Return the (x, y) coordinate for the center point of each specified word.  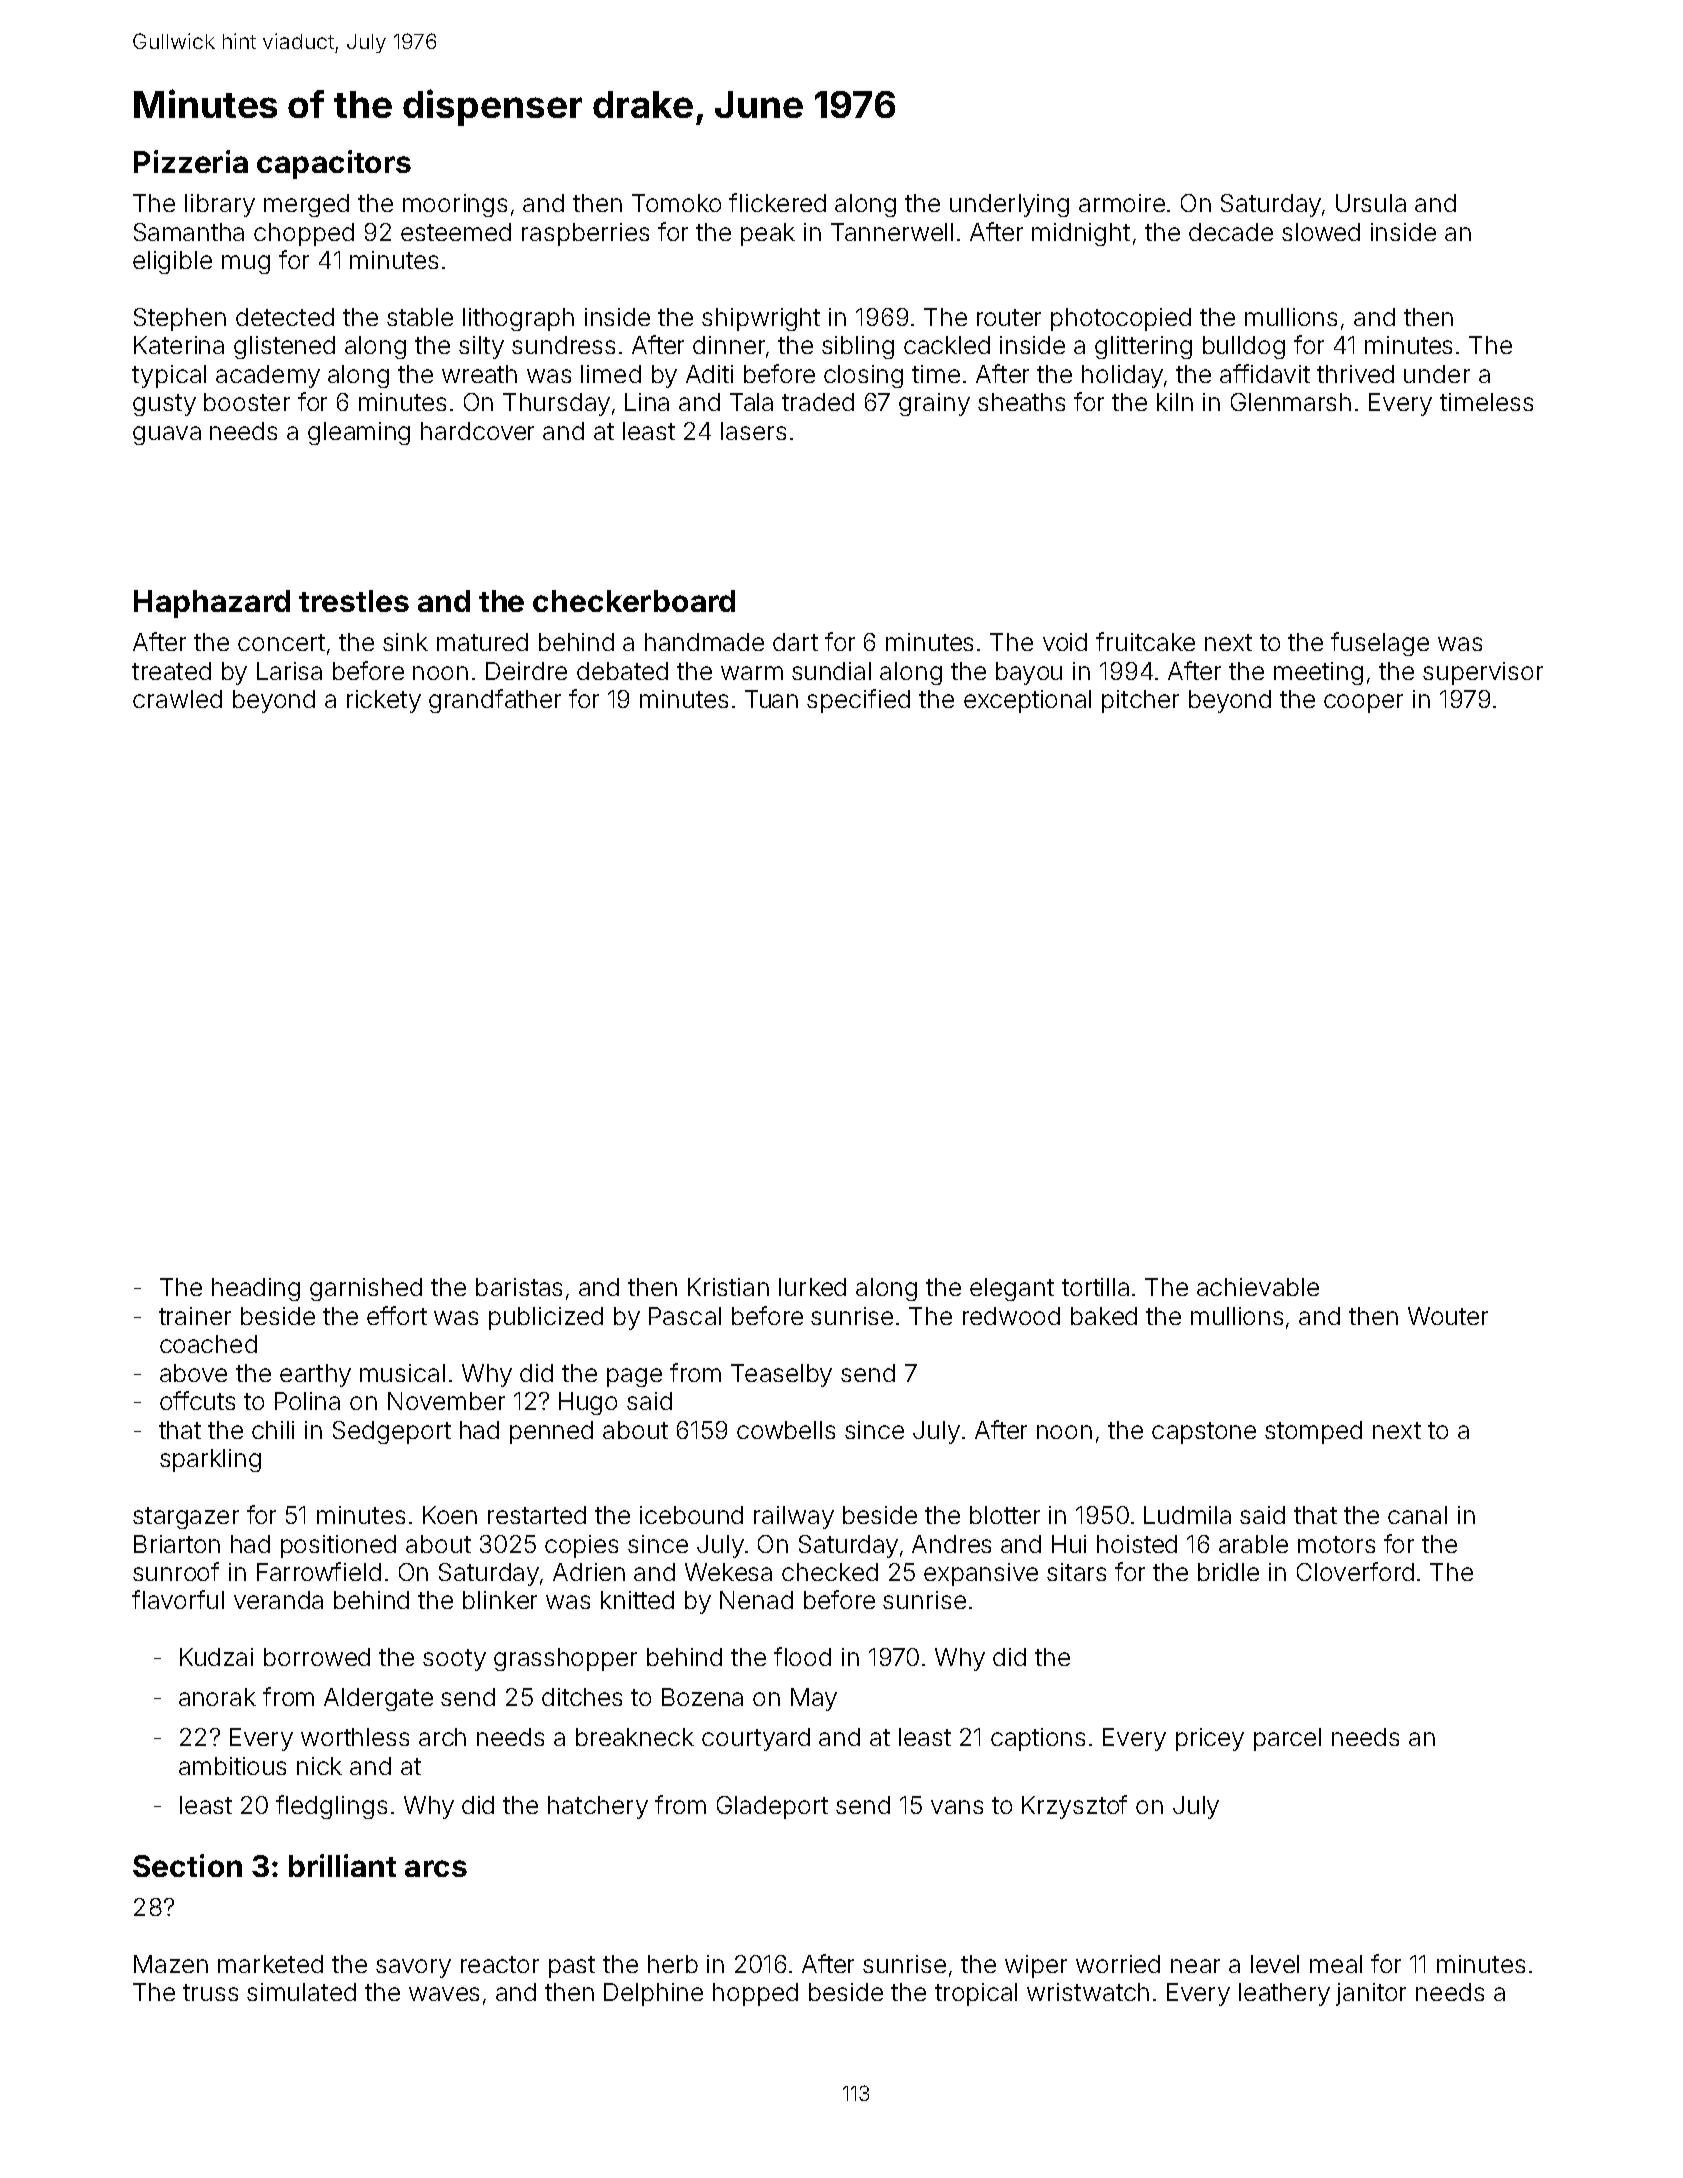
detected (285, 317)
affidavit (1265, 373)
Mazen (171, 1964)
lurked (812, 1287)
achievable (1258, 1287)
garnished (366, 1289)
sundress (563, 345)
